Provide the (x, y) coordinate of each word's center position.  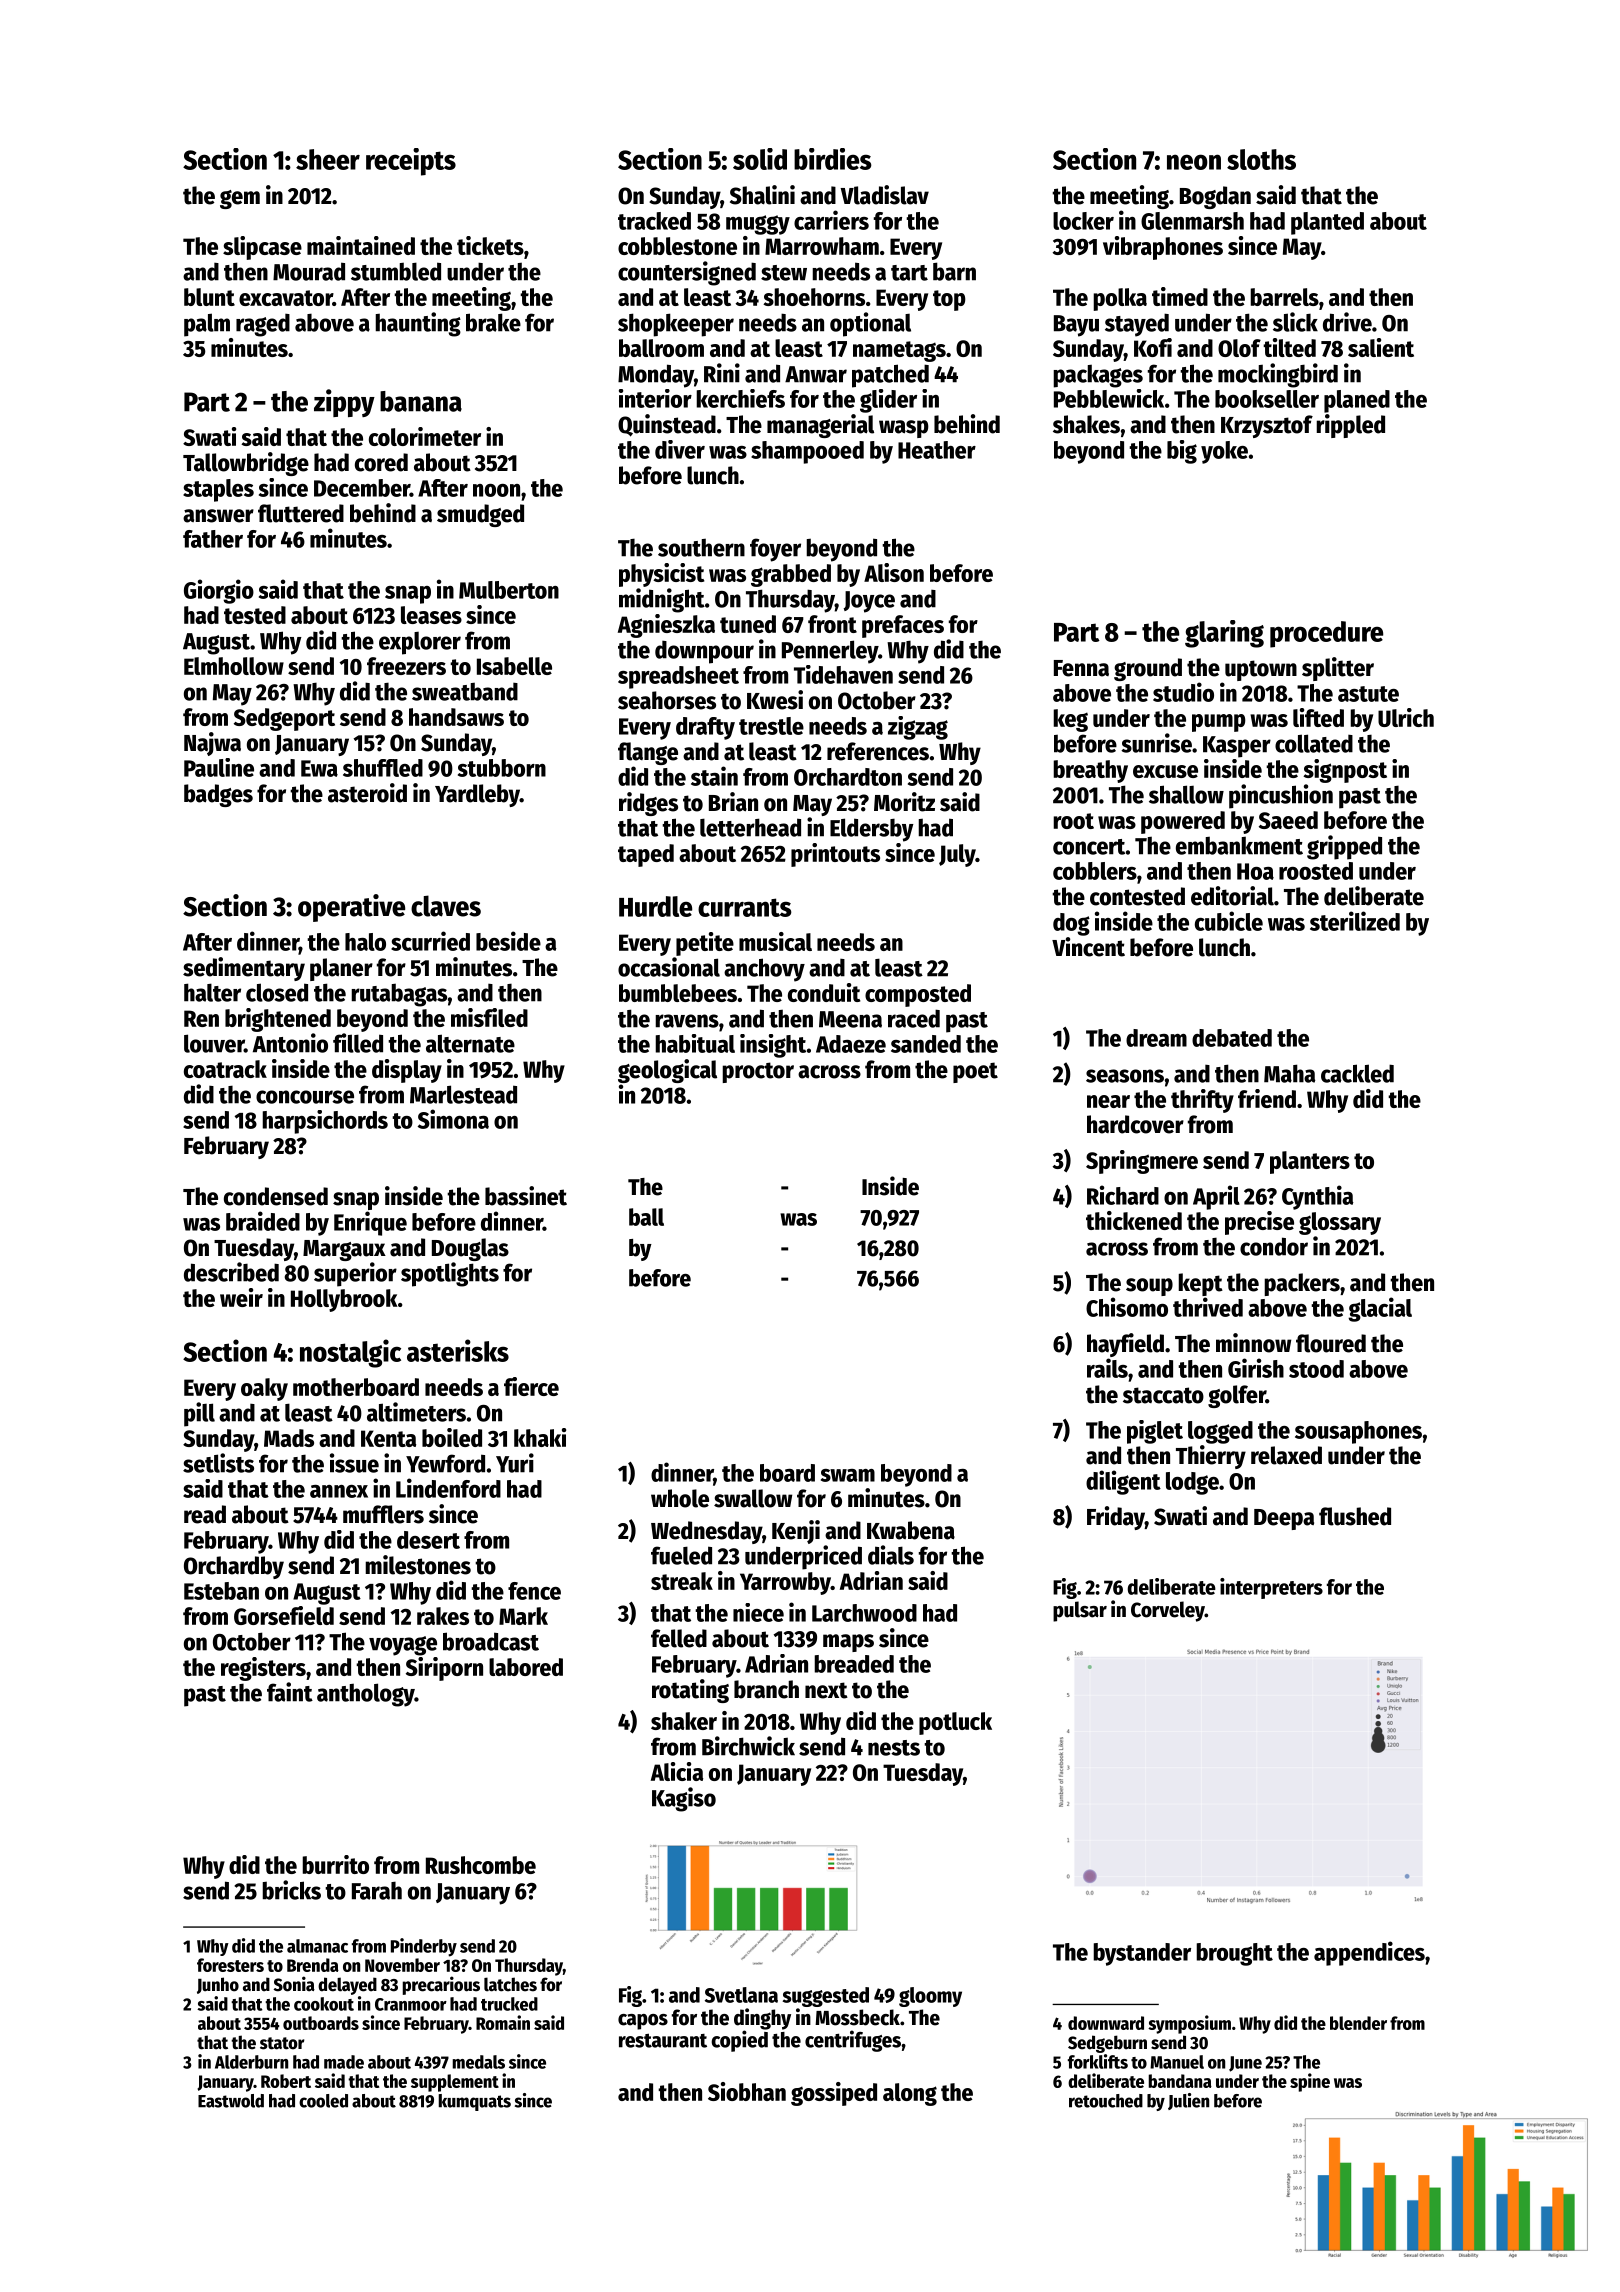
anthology (366, 1695)
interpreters (1271, 1588)
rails (1107, 1368)
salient (1381, 347)
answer (218, 516)
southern (701, 548)
